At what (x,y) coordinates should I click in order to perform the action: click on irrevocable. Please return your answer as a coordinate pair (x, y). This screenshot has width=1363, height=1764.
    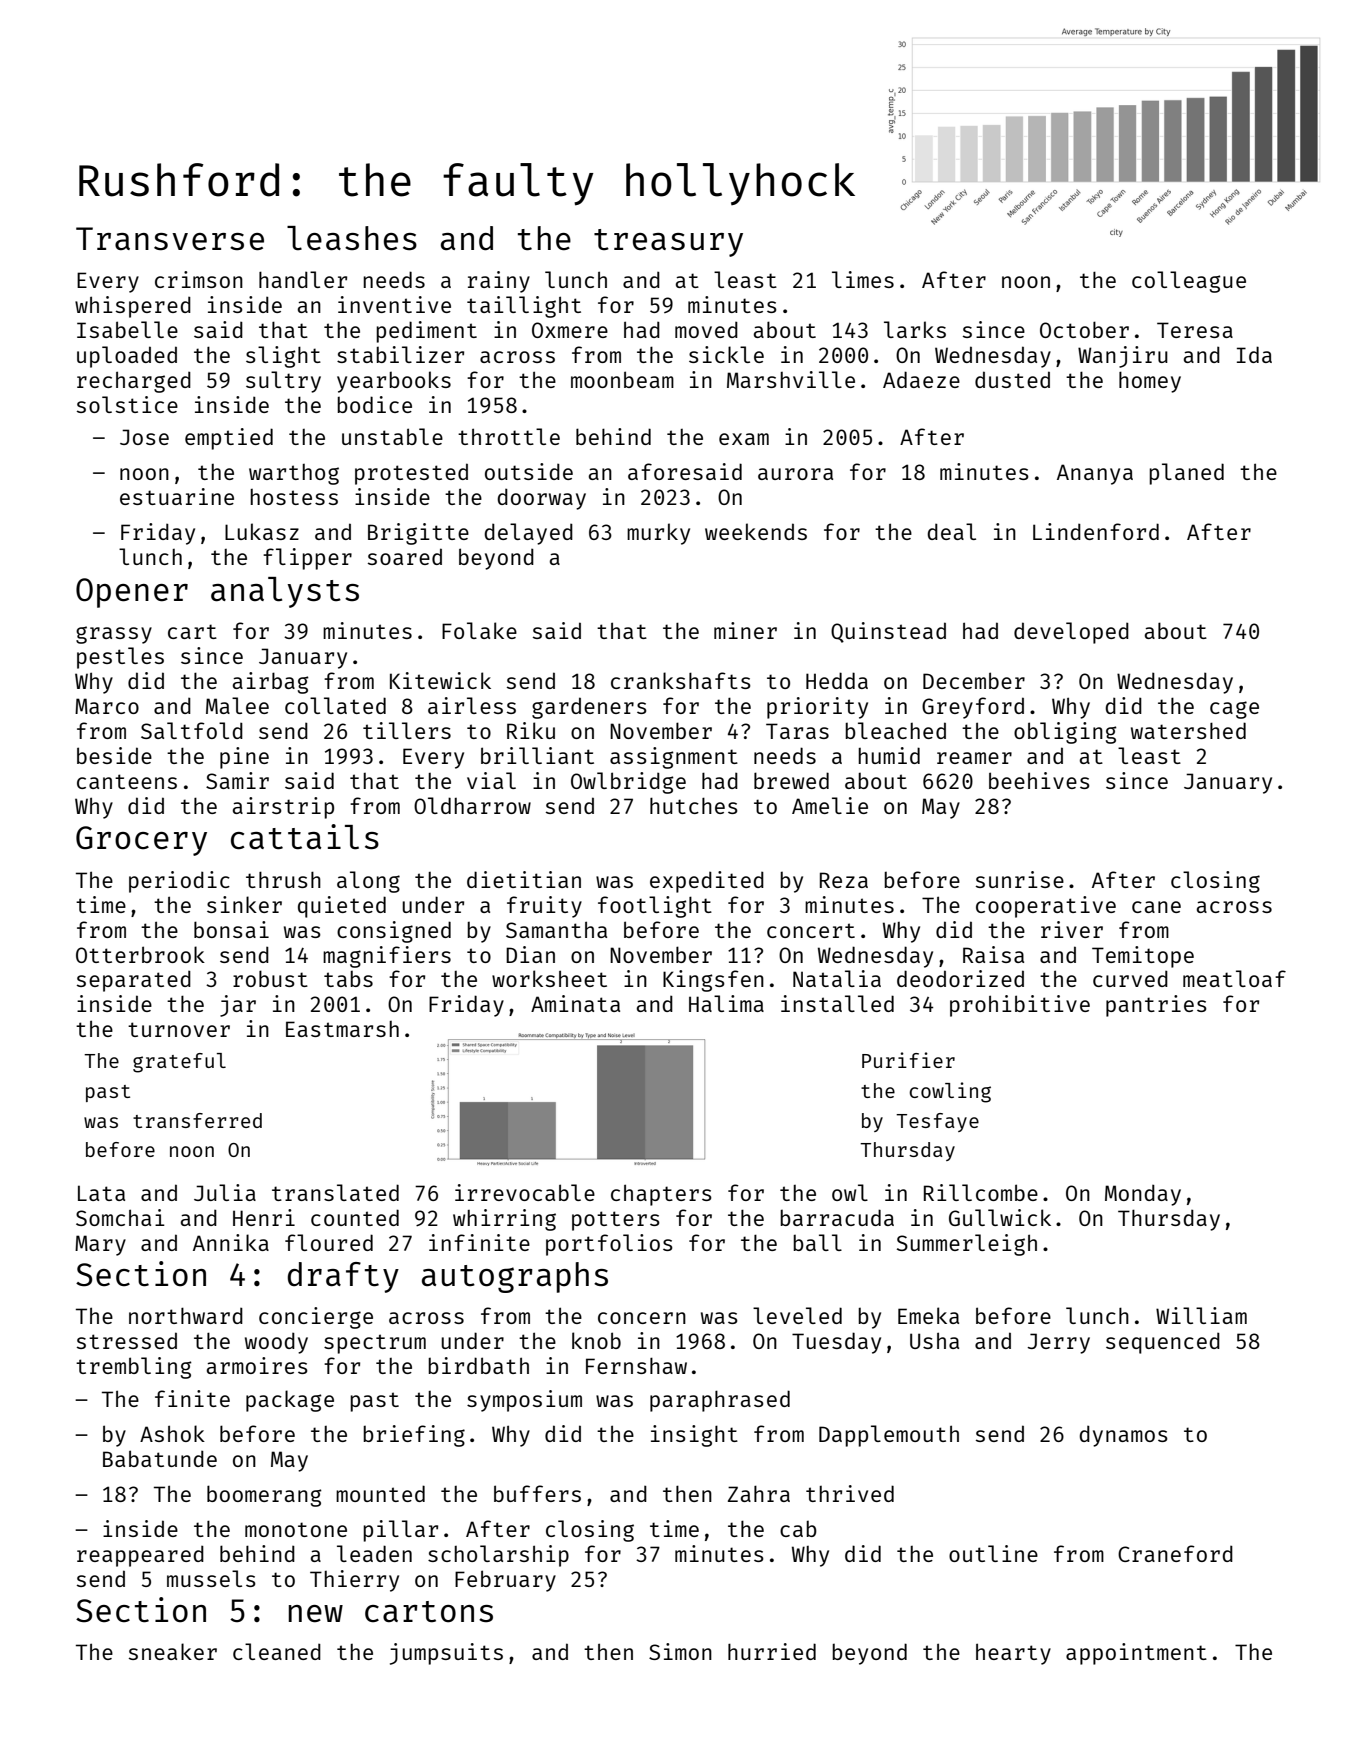
    Looking at the image, I should click on (525, 1192).
